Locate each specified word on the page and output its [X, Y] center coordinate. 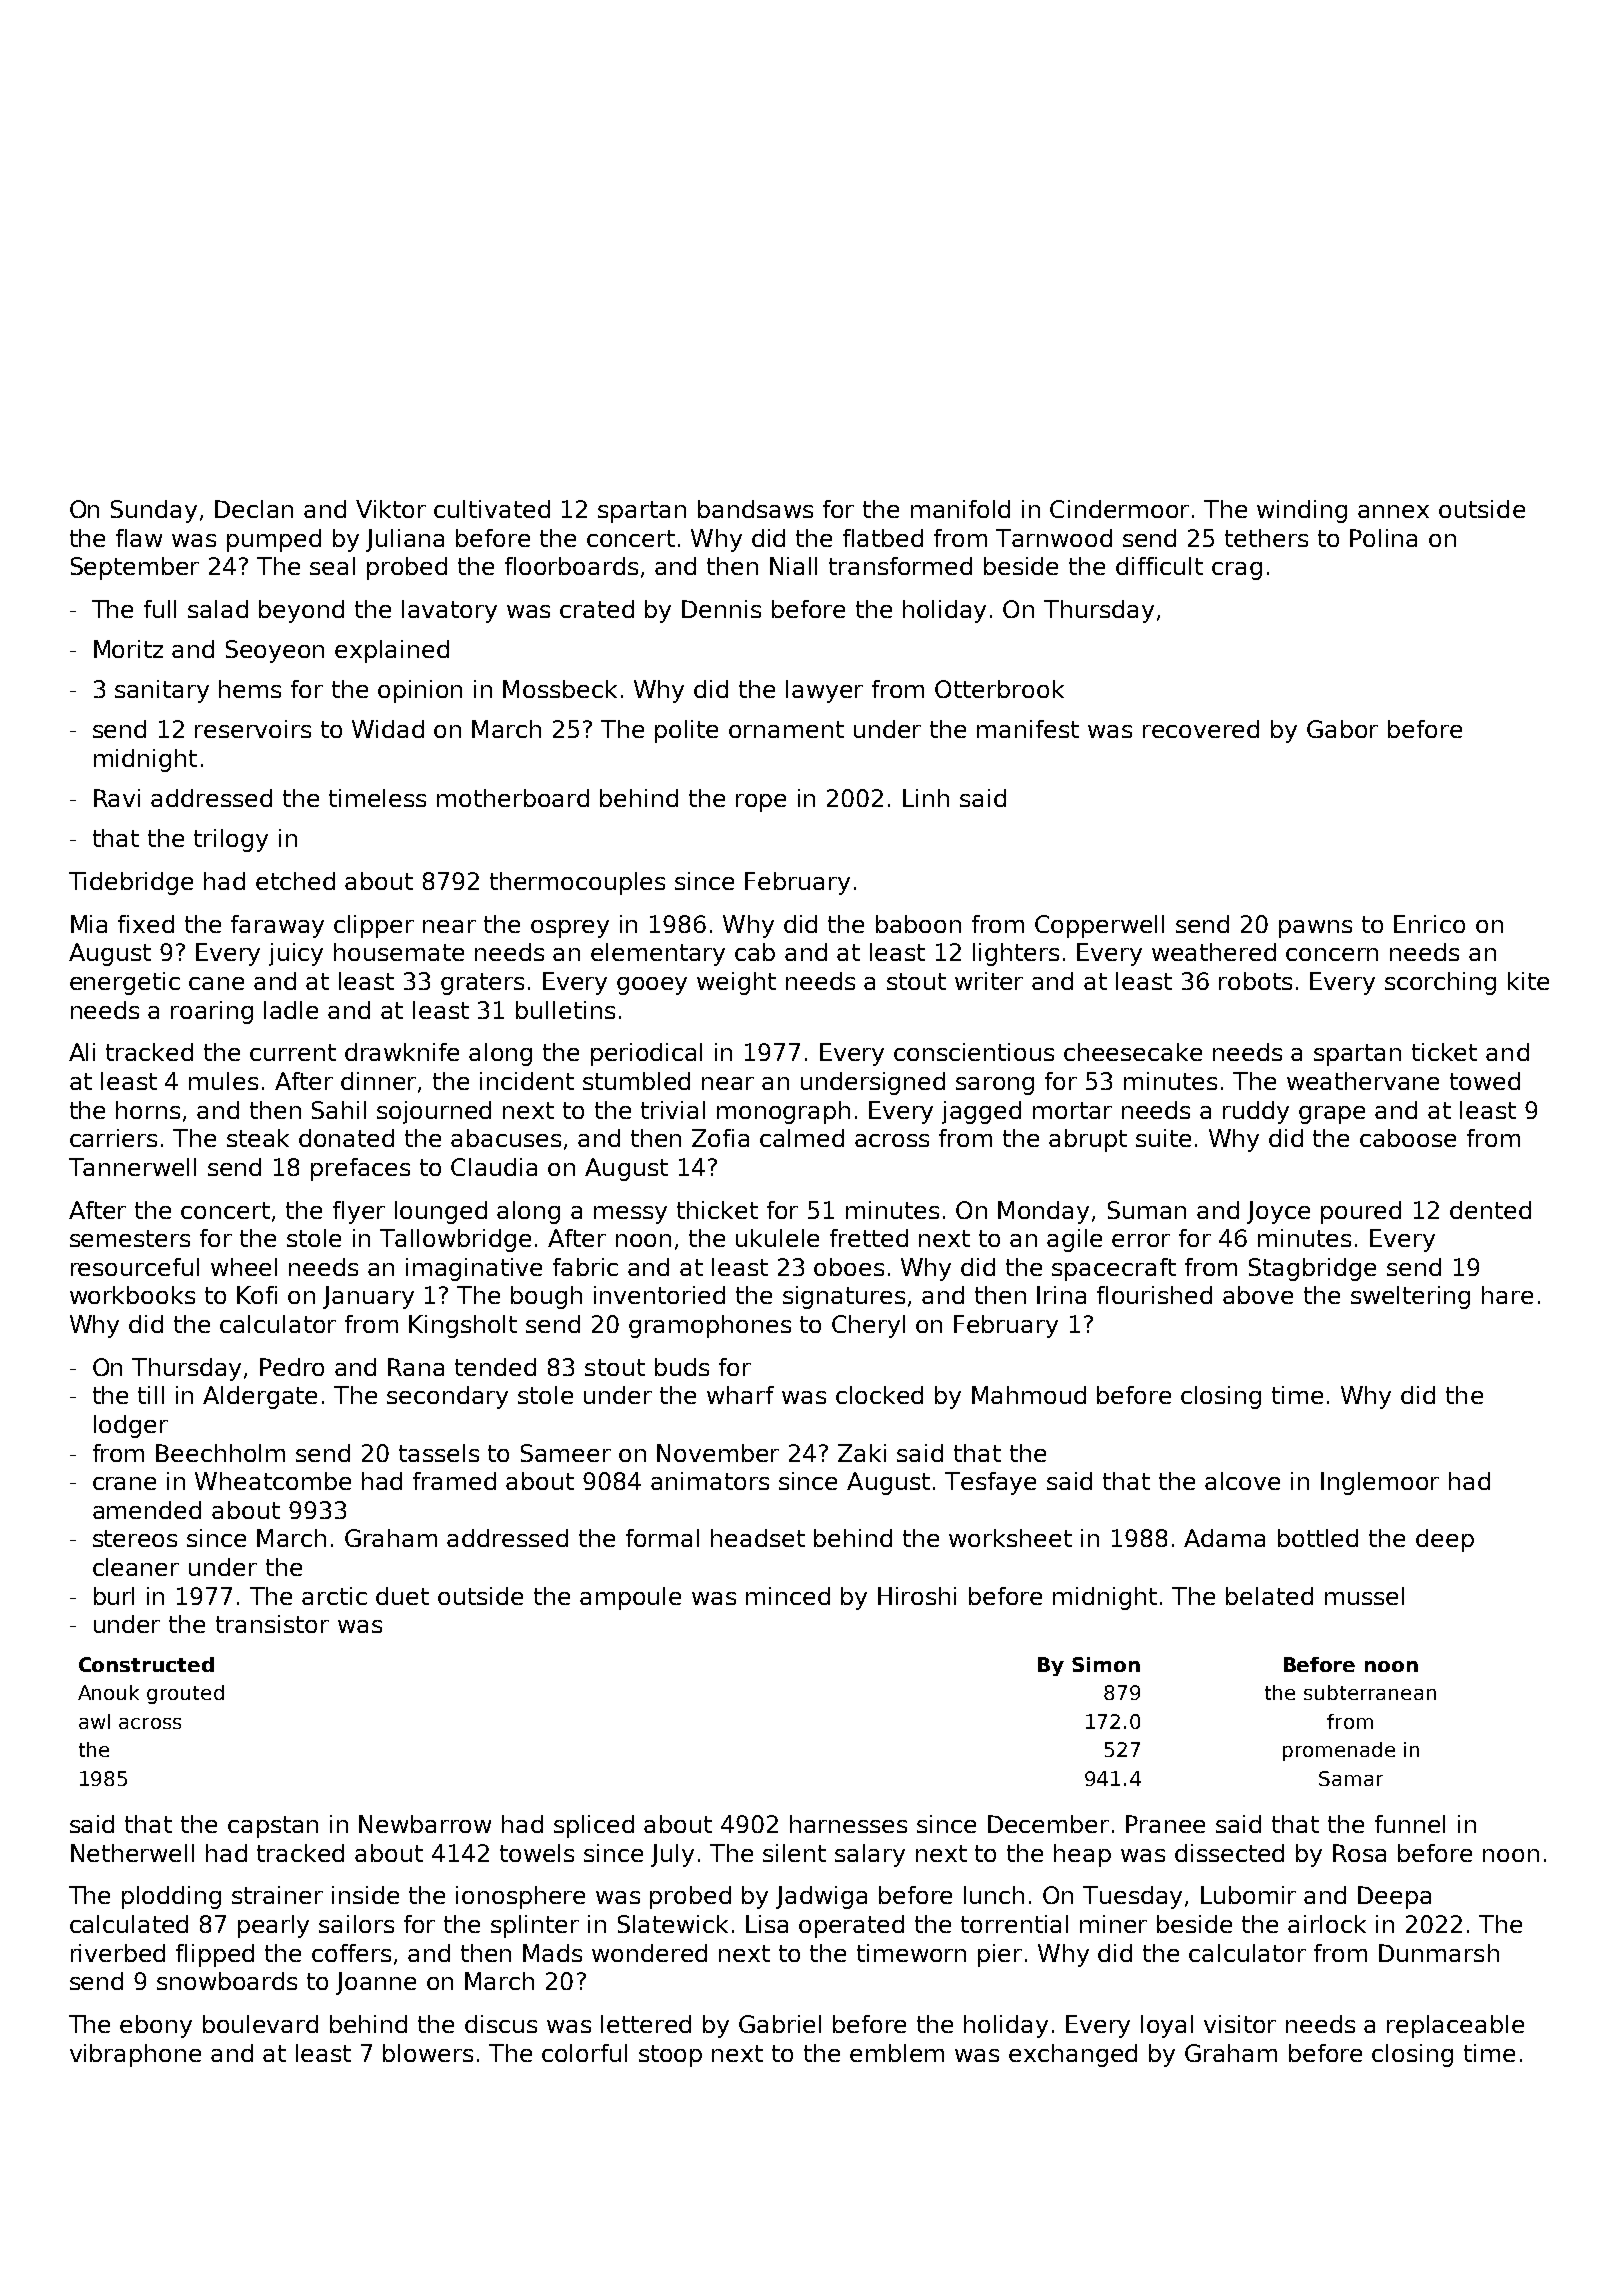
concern [1332, 954]
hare [1507, 1295]
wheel [244, 1267]
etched [295, 881]
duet [402, 1596]
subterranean [1370, 1692]
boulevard [260, 2024]
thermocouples [577, 883]
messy [630, 1215]
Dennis [721, 609]
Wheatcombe [273, 1481]
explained [392, 651]
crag [1237, 571]
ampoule [630, 1598]
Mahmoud [1029, 1395]
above [1258, 1295]
